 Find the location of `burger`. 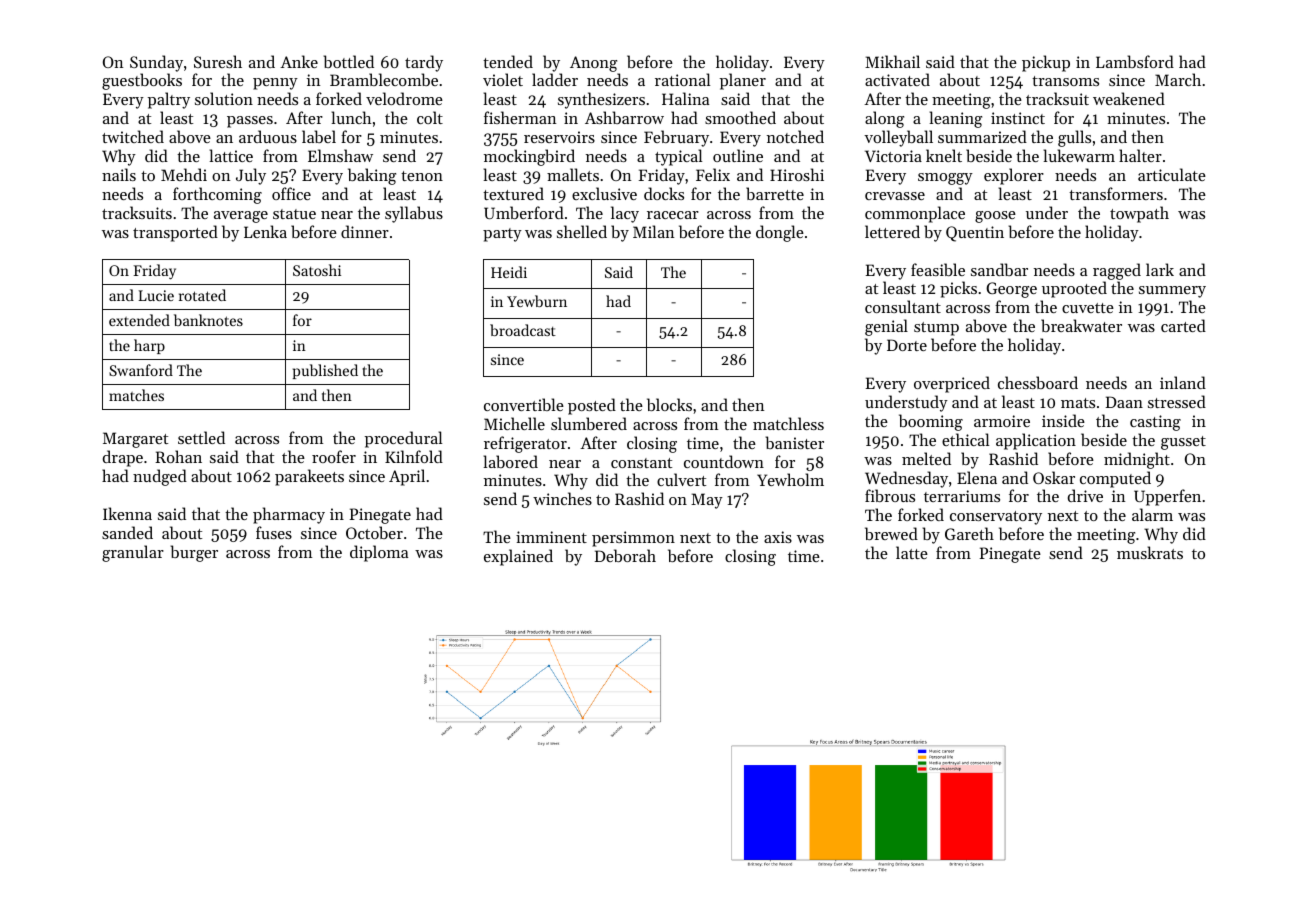

burger is located at coordinates (194, 553).
